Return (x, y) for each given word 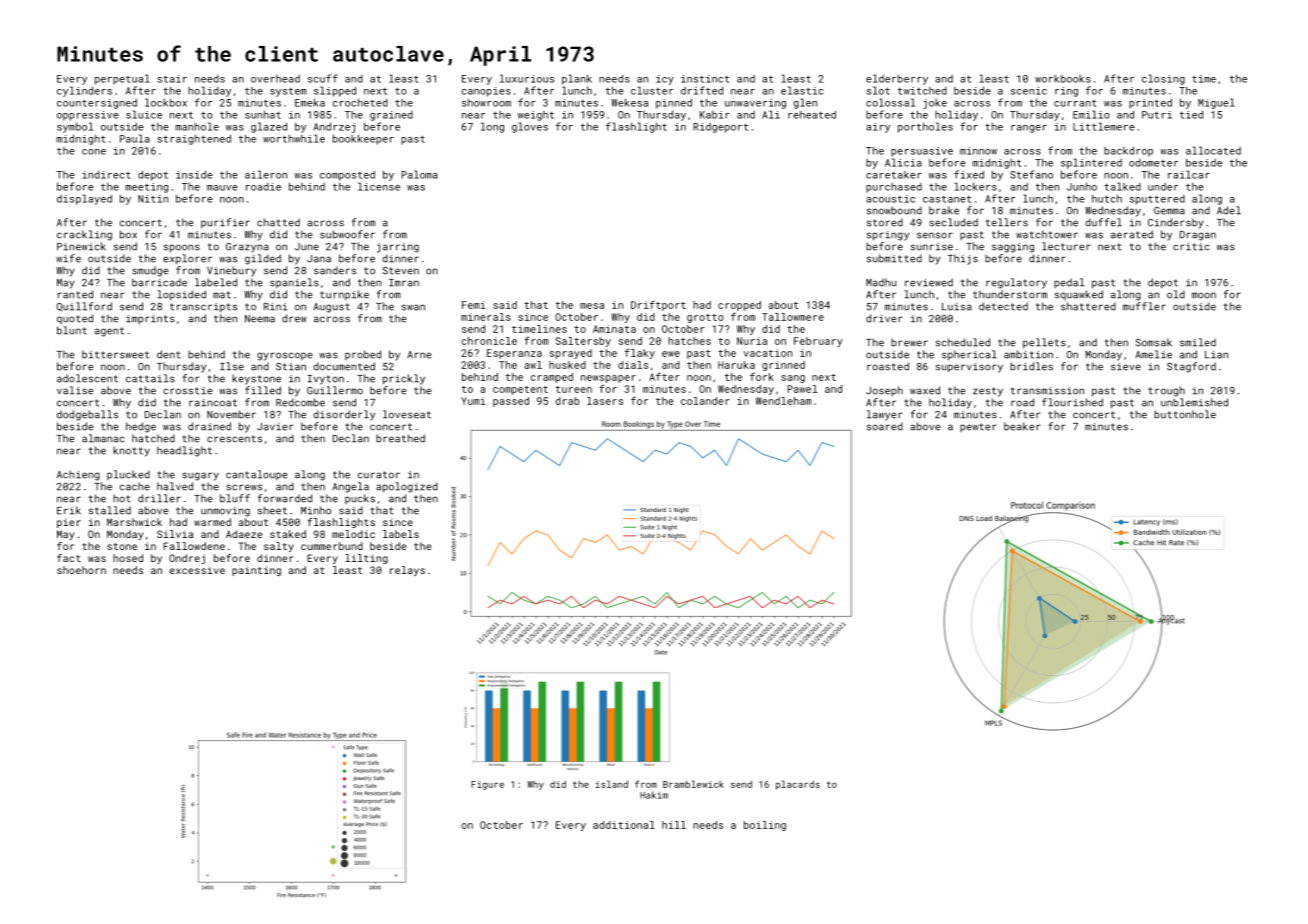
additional (624, 825)
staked (288, 534)
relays (407, 571)
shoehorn (81, 570)
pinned (674, 103)
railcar (1189, 174)
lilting (366, 559)
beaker (1022, 426)
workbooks (1063, 78)
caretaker (894, 175)
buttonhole (1185, 414)
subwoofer (347, 234)
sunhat (263, 114)
